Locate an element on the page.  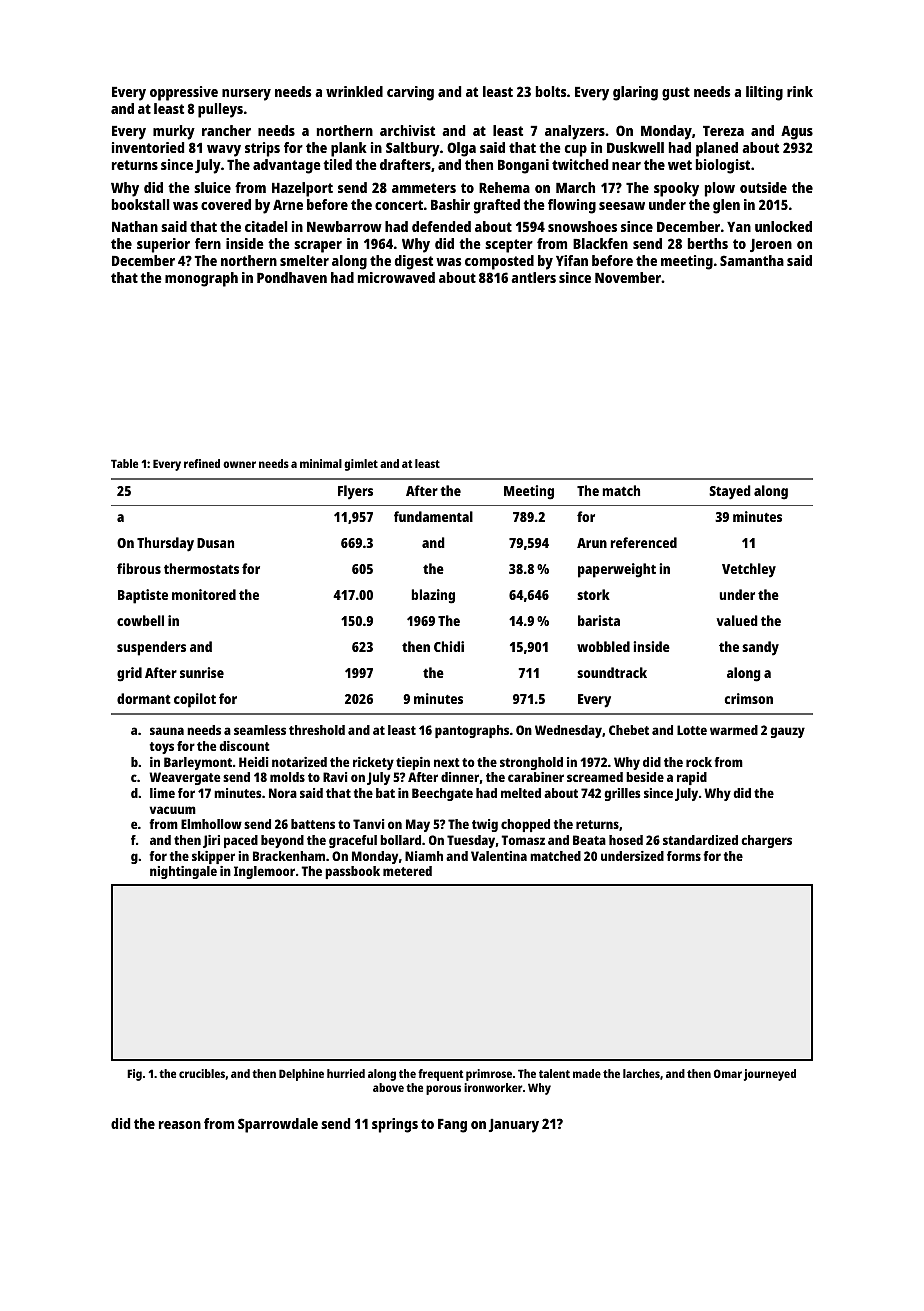
Chidi is located at coordinates (449, 646).
